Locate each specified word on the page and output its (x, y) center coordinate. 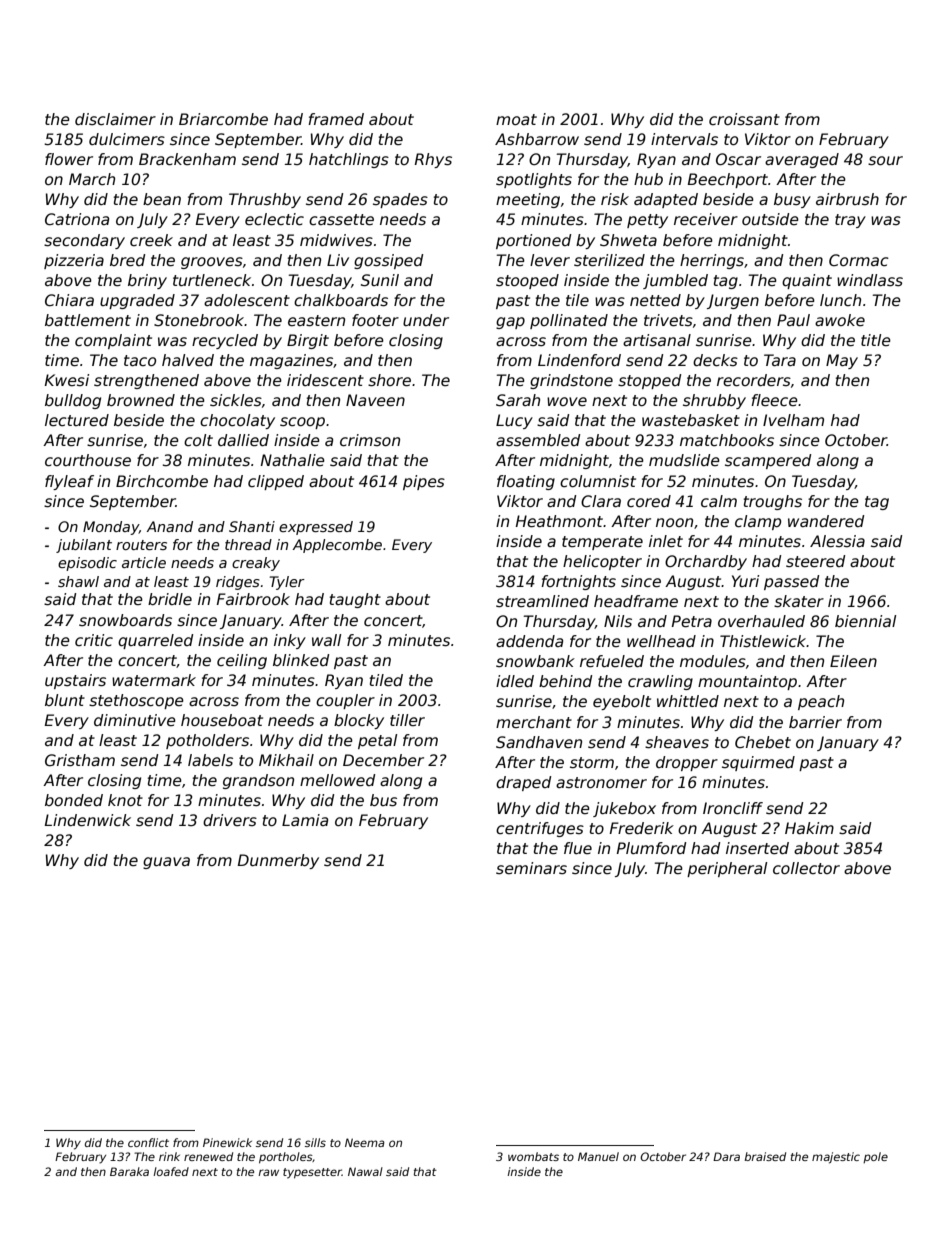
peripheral (727, 869)
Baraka (129, 1171)
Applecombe (337, 546)
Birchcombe (162, 481)
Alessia (837, 541)
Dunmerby (278, 861)
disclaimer (115, 119)
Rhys (433, 160)
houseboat (222, 720)
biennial (865, 621)
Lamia (305, 820)
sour (885, 161)
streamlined (542, 601)
